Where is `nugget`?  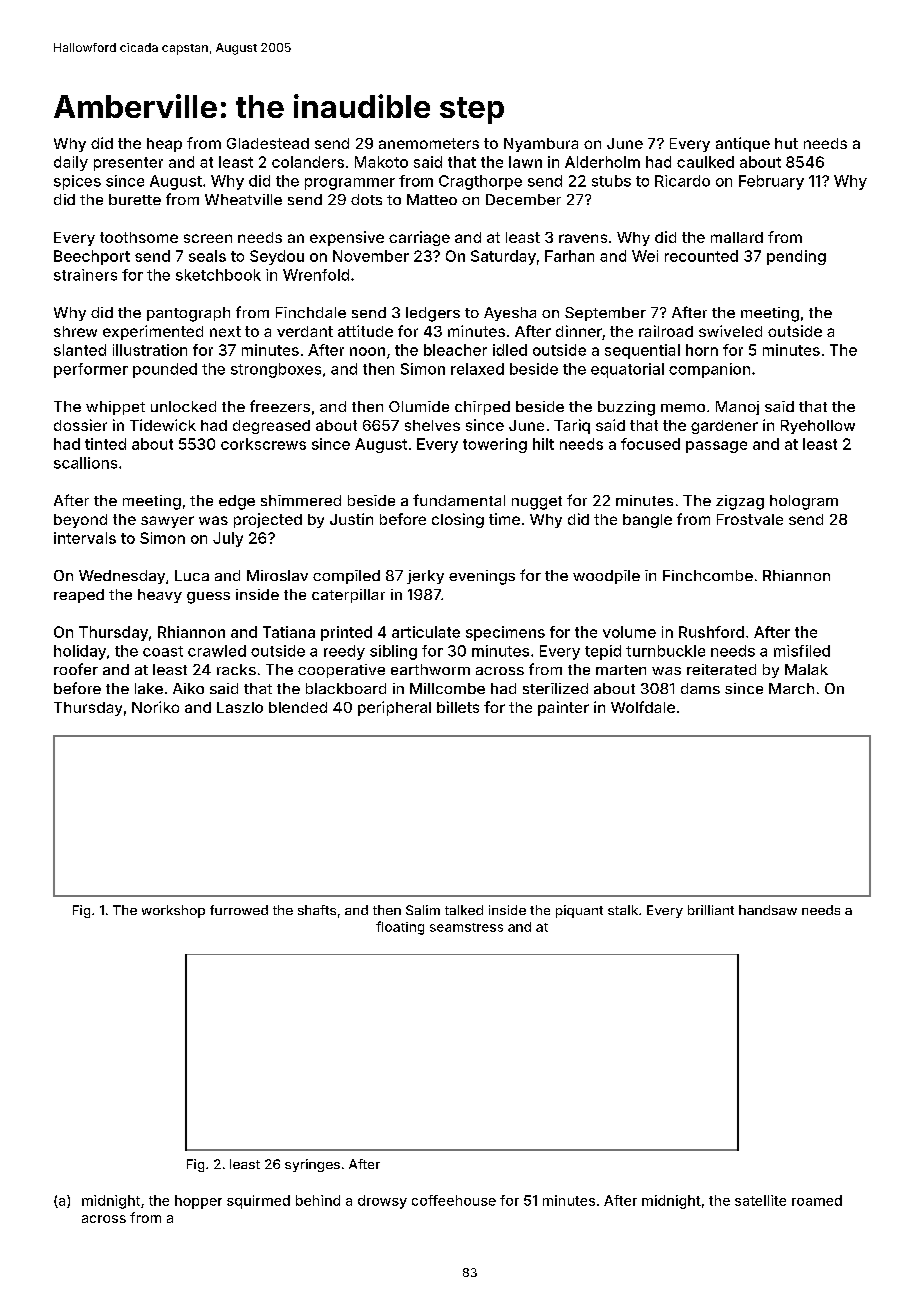
nugget is located at coordinates (537, 503).
